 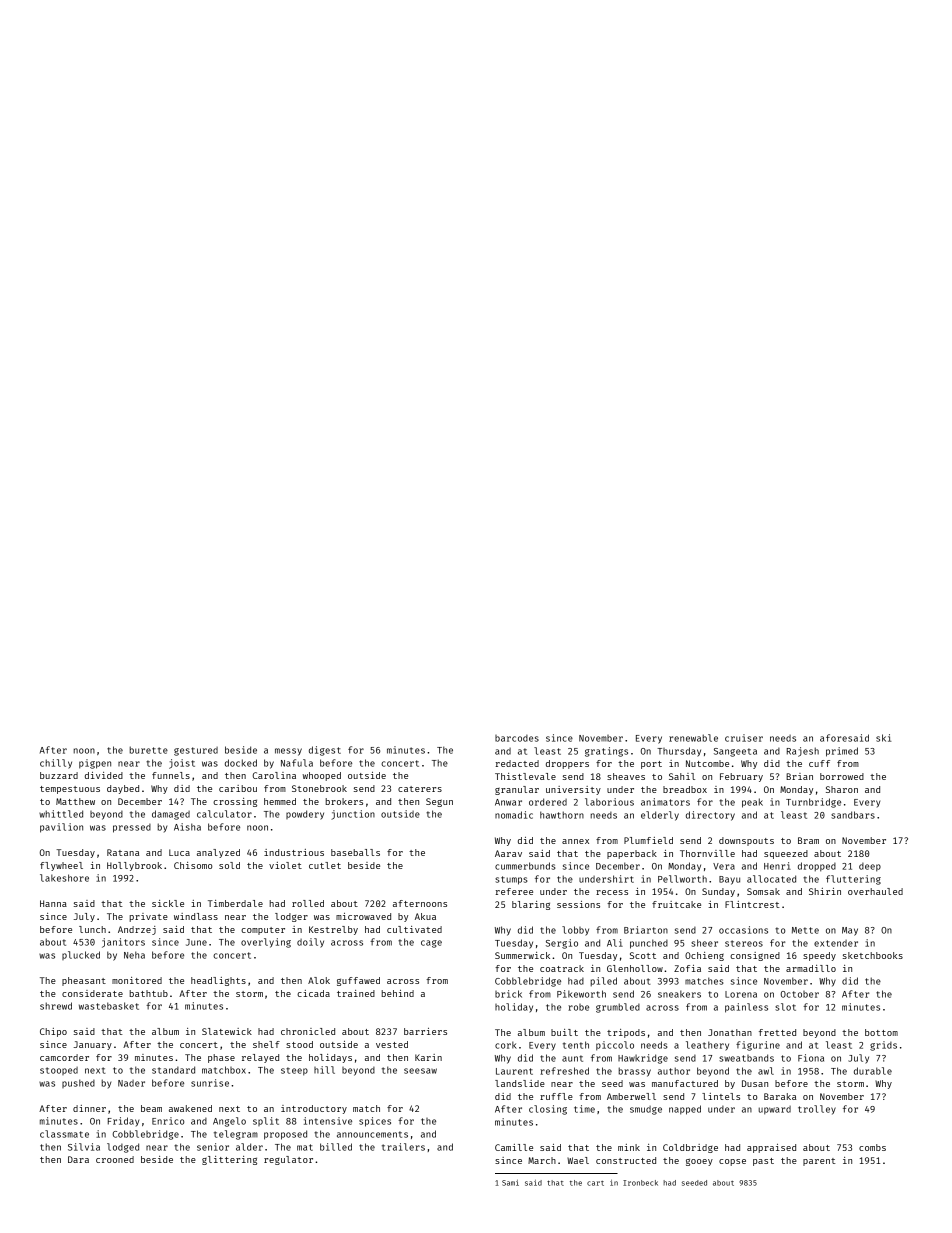 I want to click on Camille, so click(x=514, y=1147).
